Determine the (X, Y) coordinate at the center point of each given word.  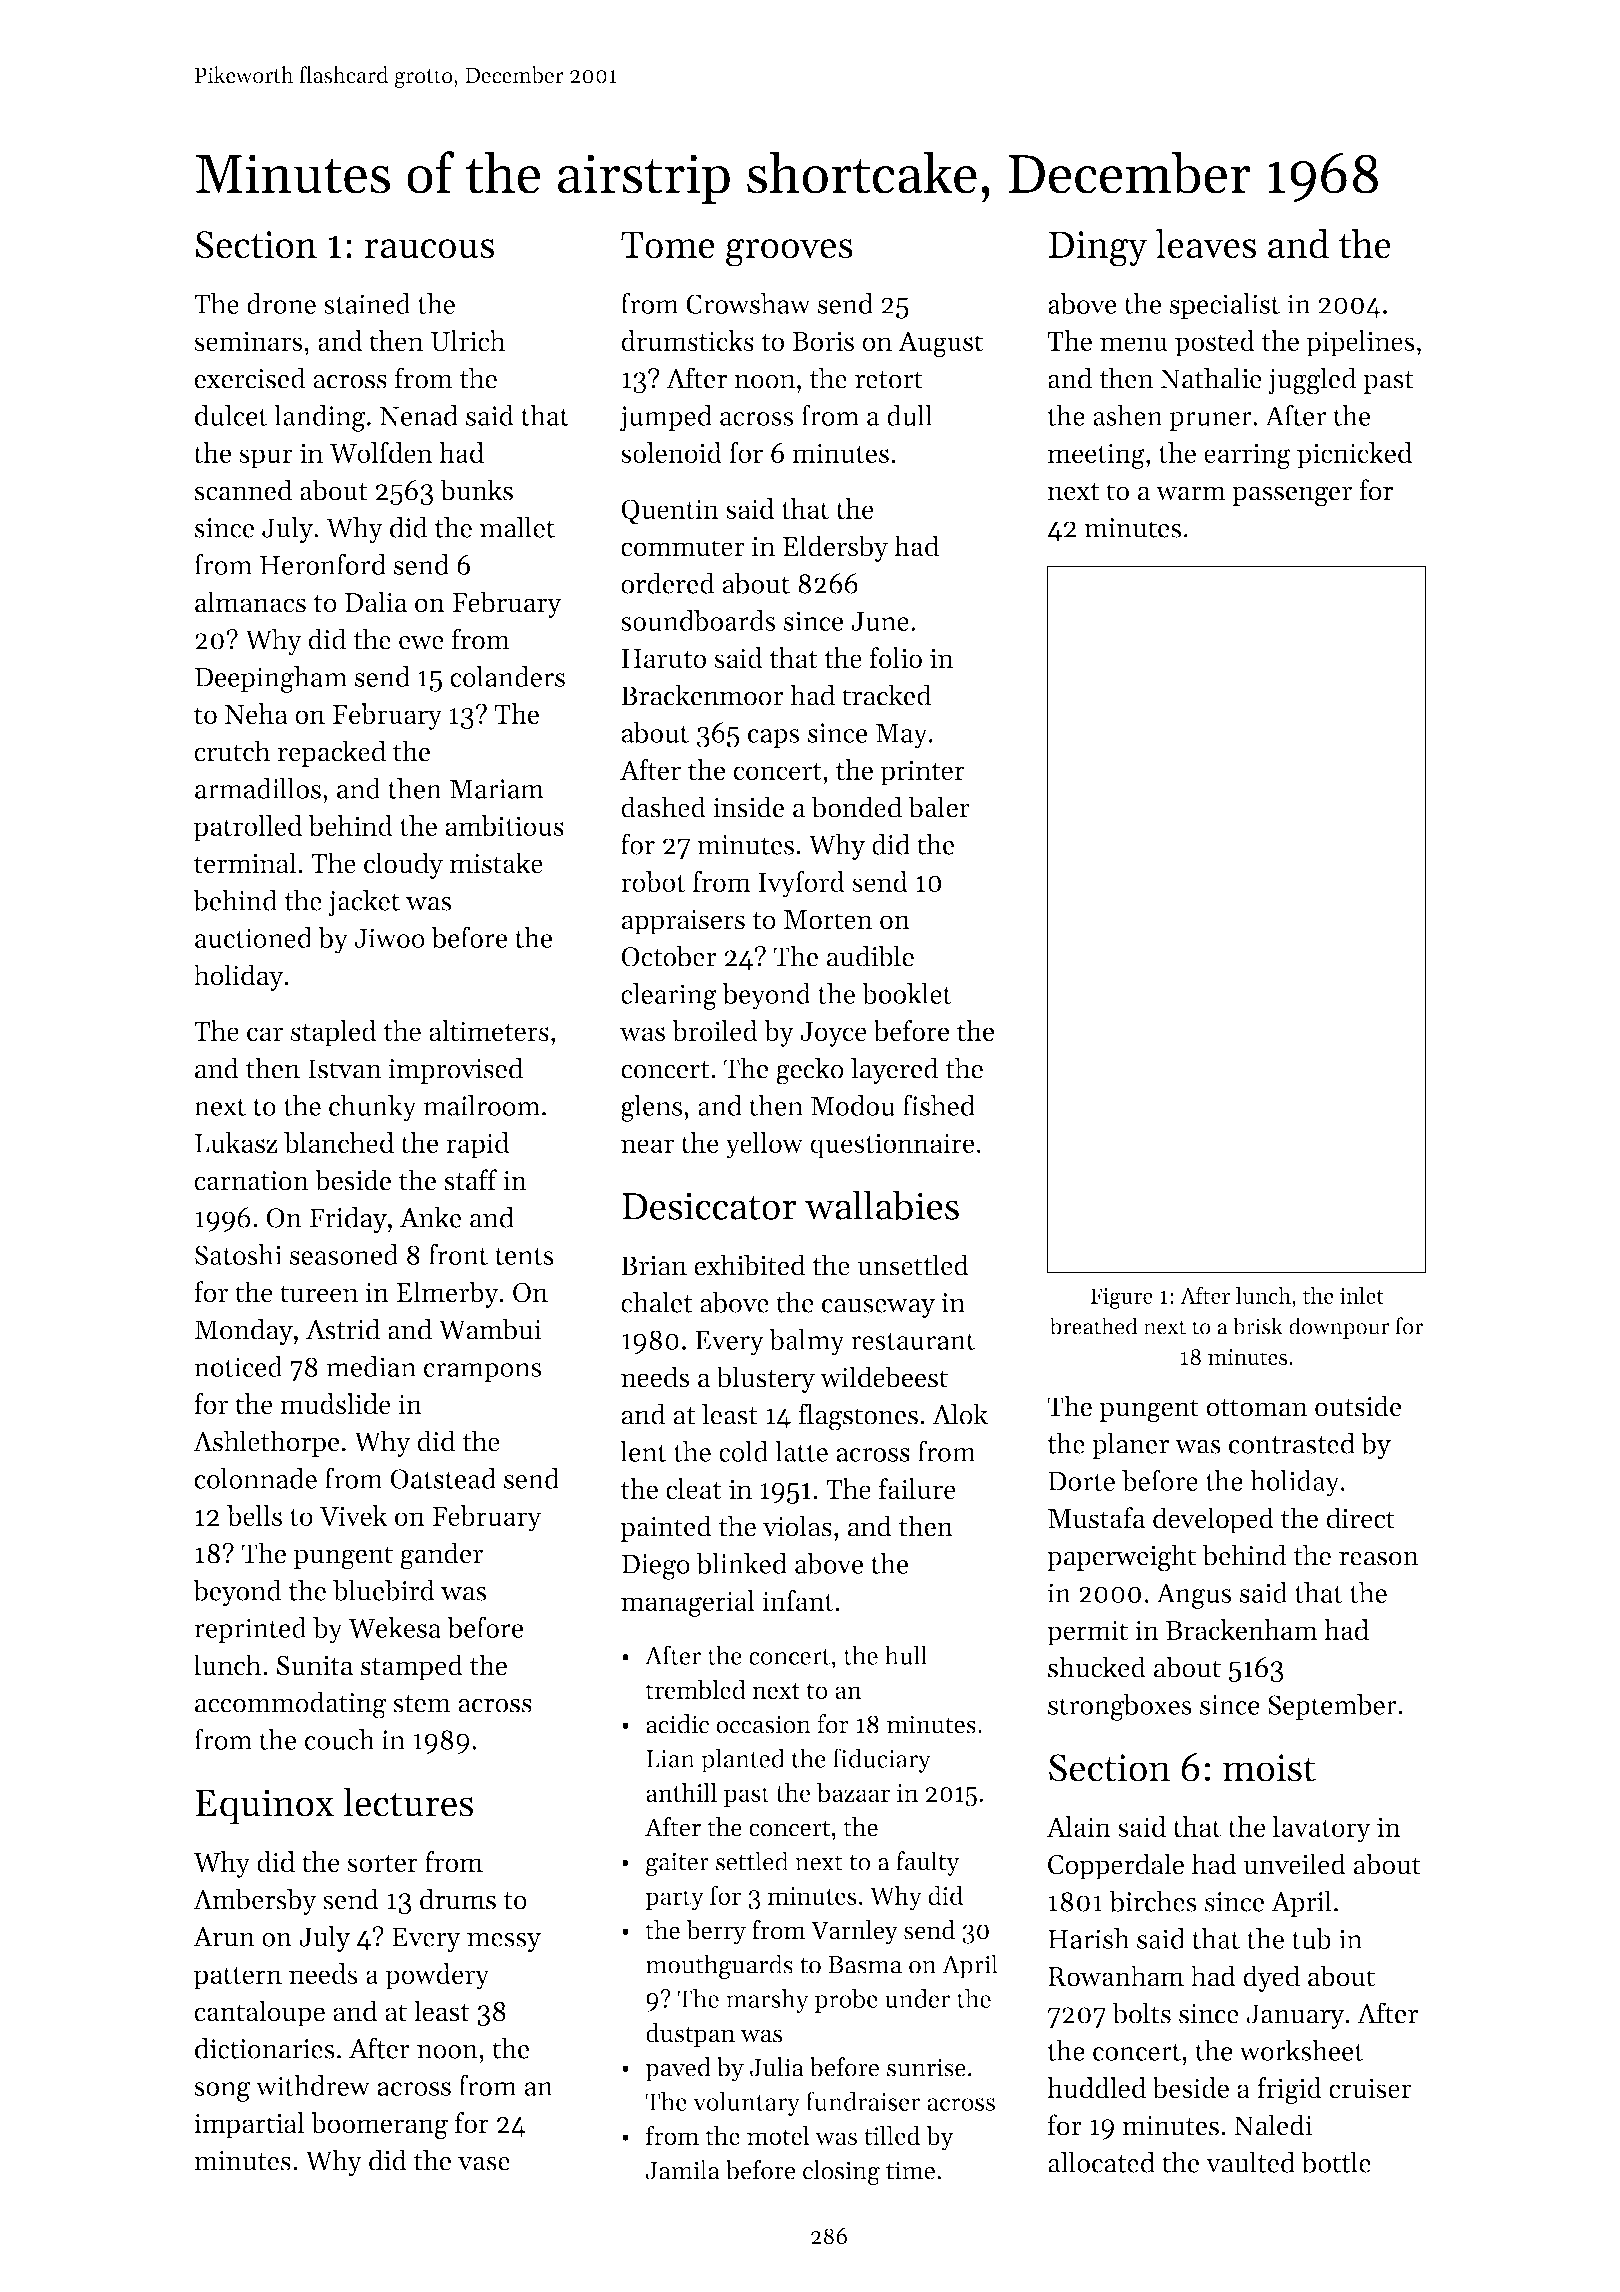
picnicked (1354, 455)
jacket (364, 903)
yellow (764, 1145)
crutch (232, 751)
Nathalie (1211, 378)
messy (504, 1942)
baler (939, 807)
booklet (907, 993)
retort (889, 380)
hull (906, 1655)
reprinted (250, 1630)
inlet (1362, 1295)
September (1332, 1707)
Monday (244, 1331)
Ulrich (468, 341)
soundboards (698, 620)
